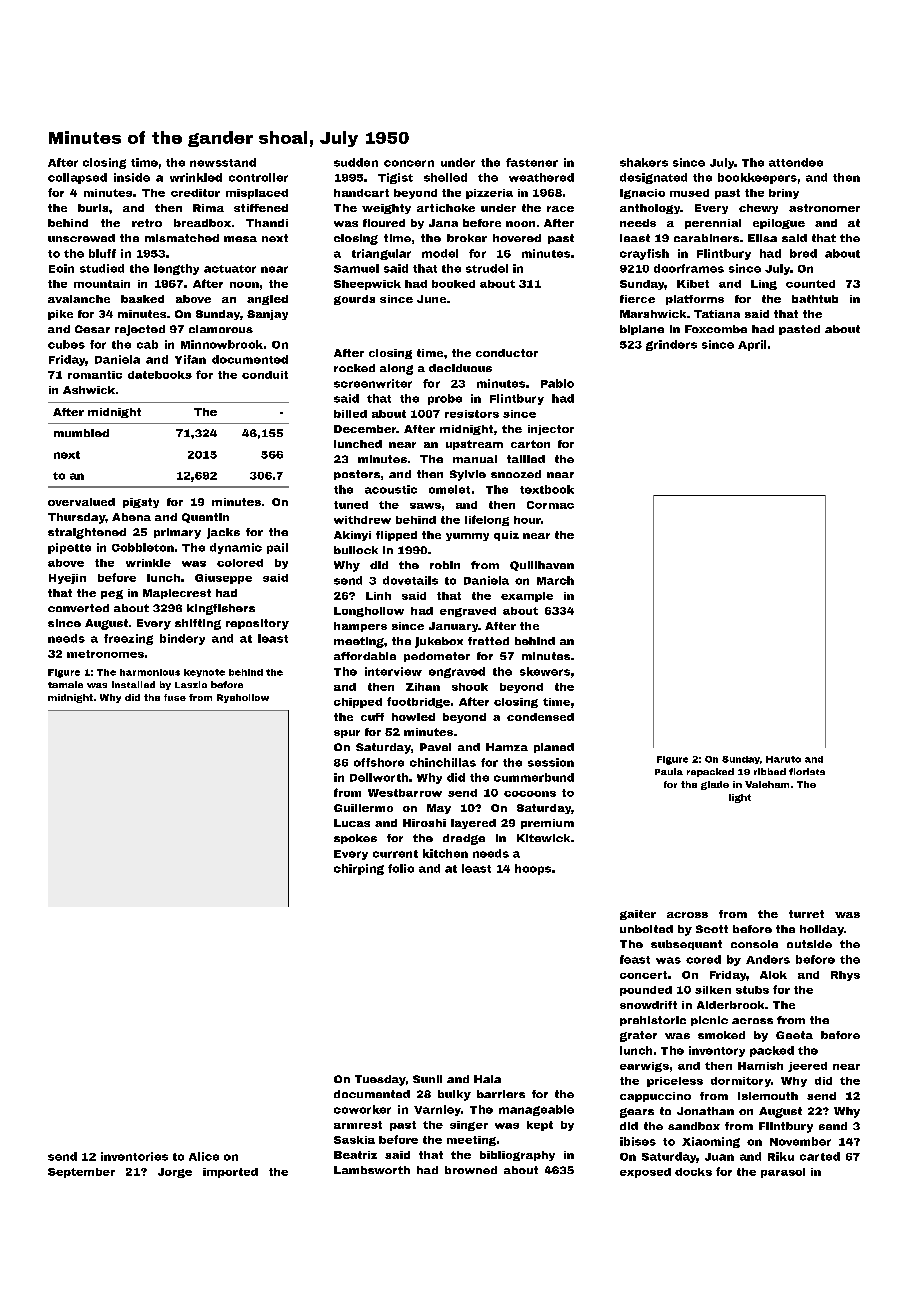  Describe the element at coordinates (409, 163) in the screenshot. I see `concern` at that location.
